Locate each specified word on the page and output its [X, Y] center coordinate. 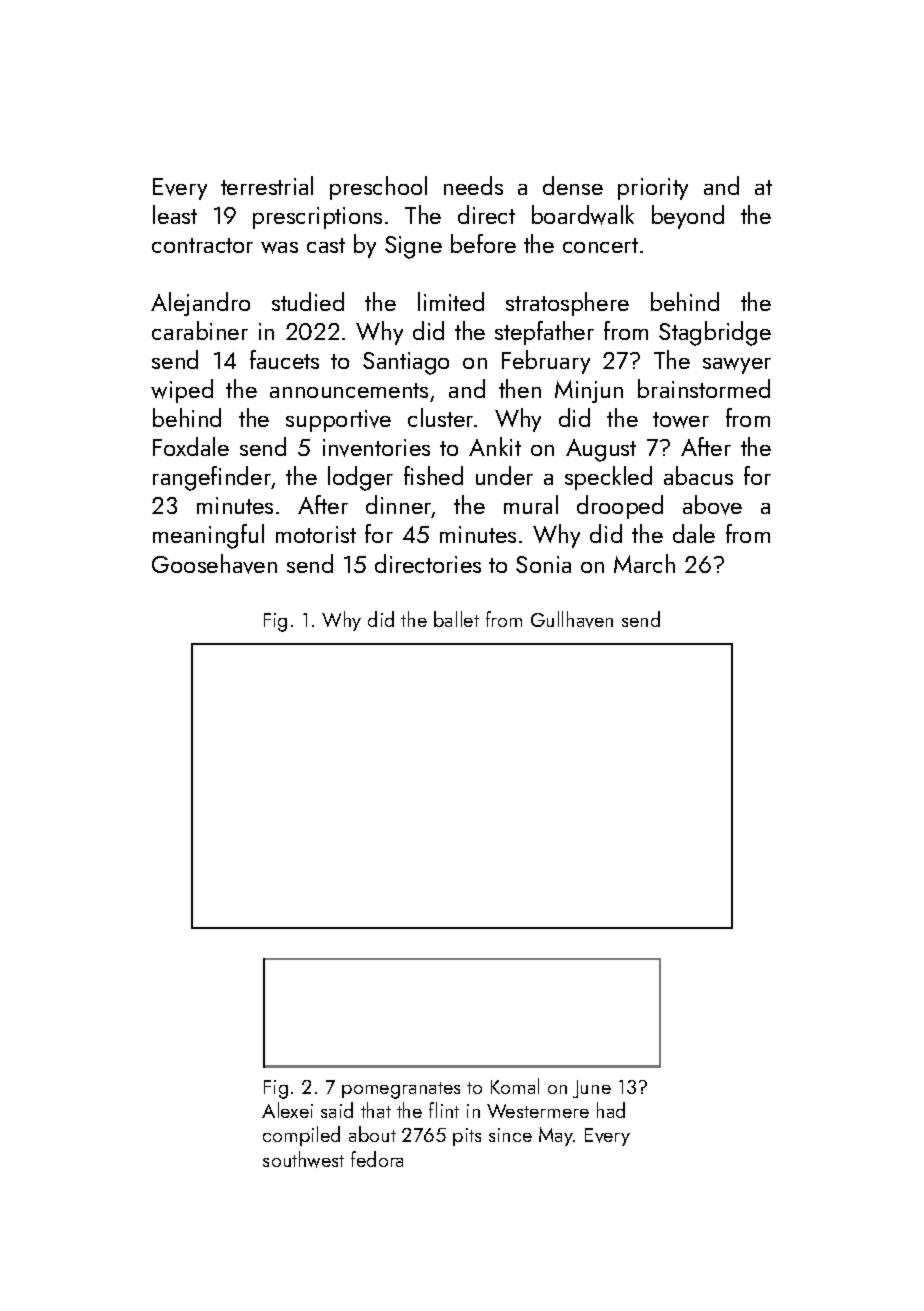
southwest [303, 1159]
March [644, 563]
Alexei [287, 1110]
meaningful [208, 536]
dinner [399, 506]
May [556, 1136]
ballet [456, 619]
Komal [515, 1086]
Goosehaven [214, 564]
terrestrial [267, 185]
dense [573, 185]
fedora [377, 1159]
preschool [378, 188]
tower [681, 420]
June [592, 1089]
